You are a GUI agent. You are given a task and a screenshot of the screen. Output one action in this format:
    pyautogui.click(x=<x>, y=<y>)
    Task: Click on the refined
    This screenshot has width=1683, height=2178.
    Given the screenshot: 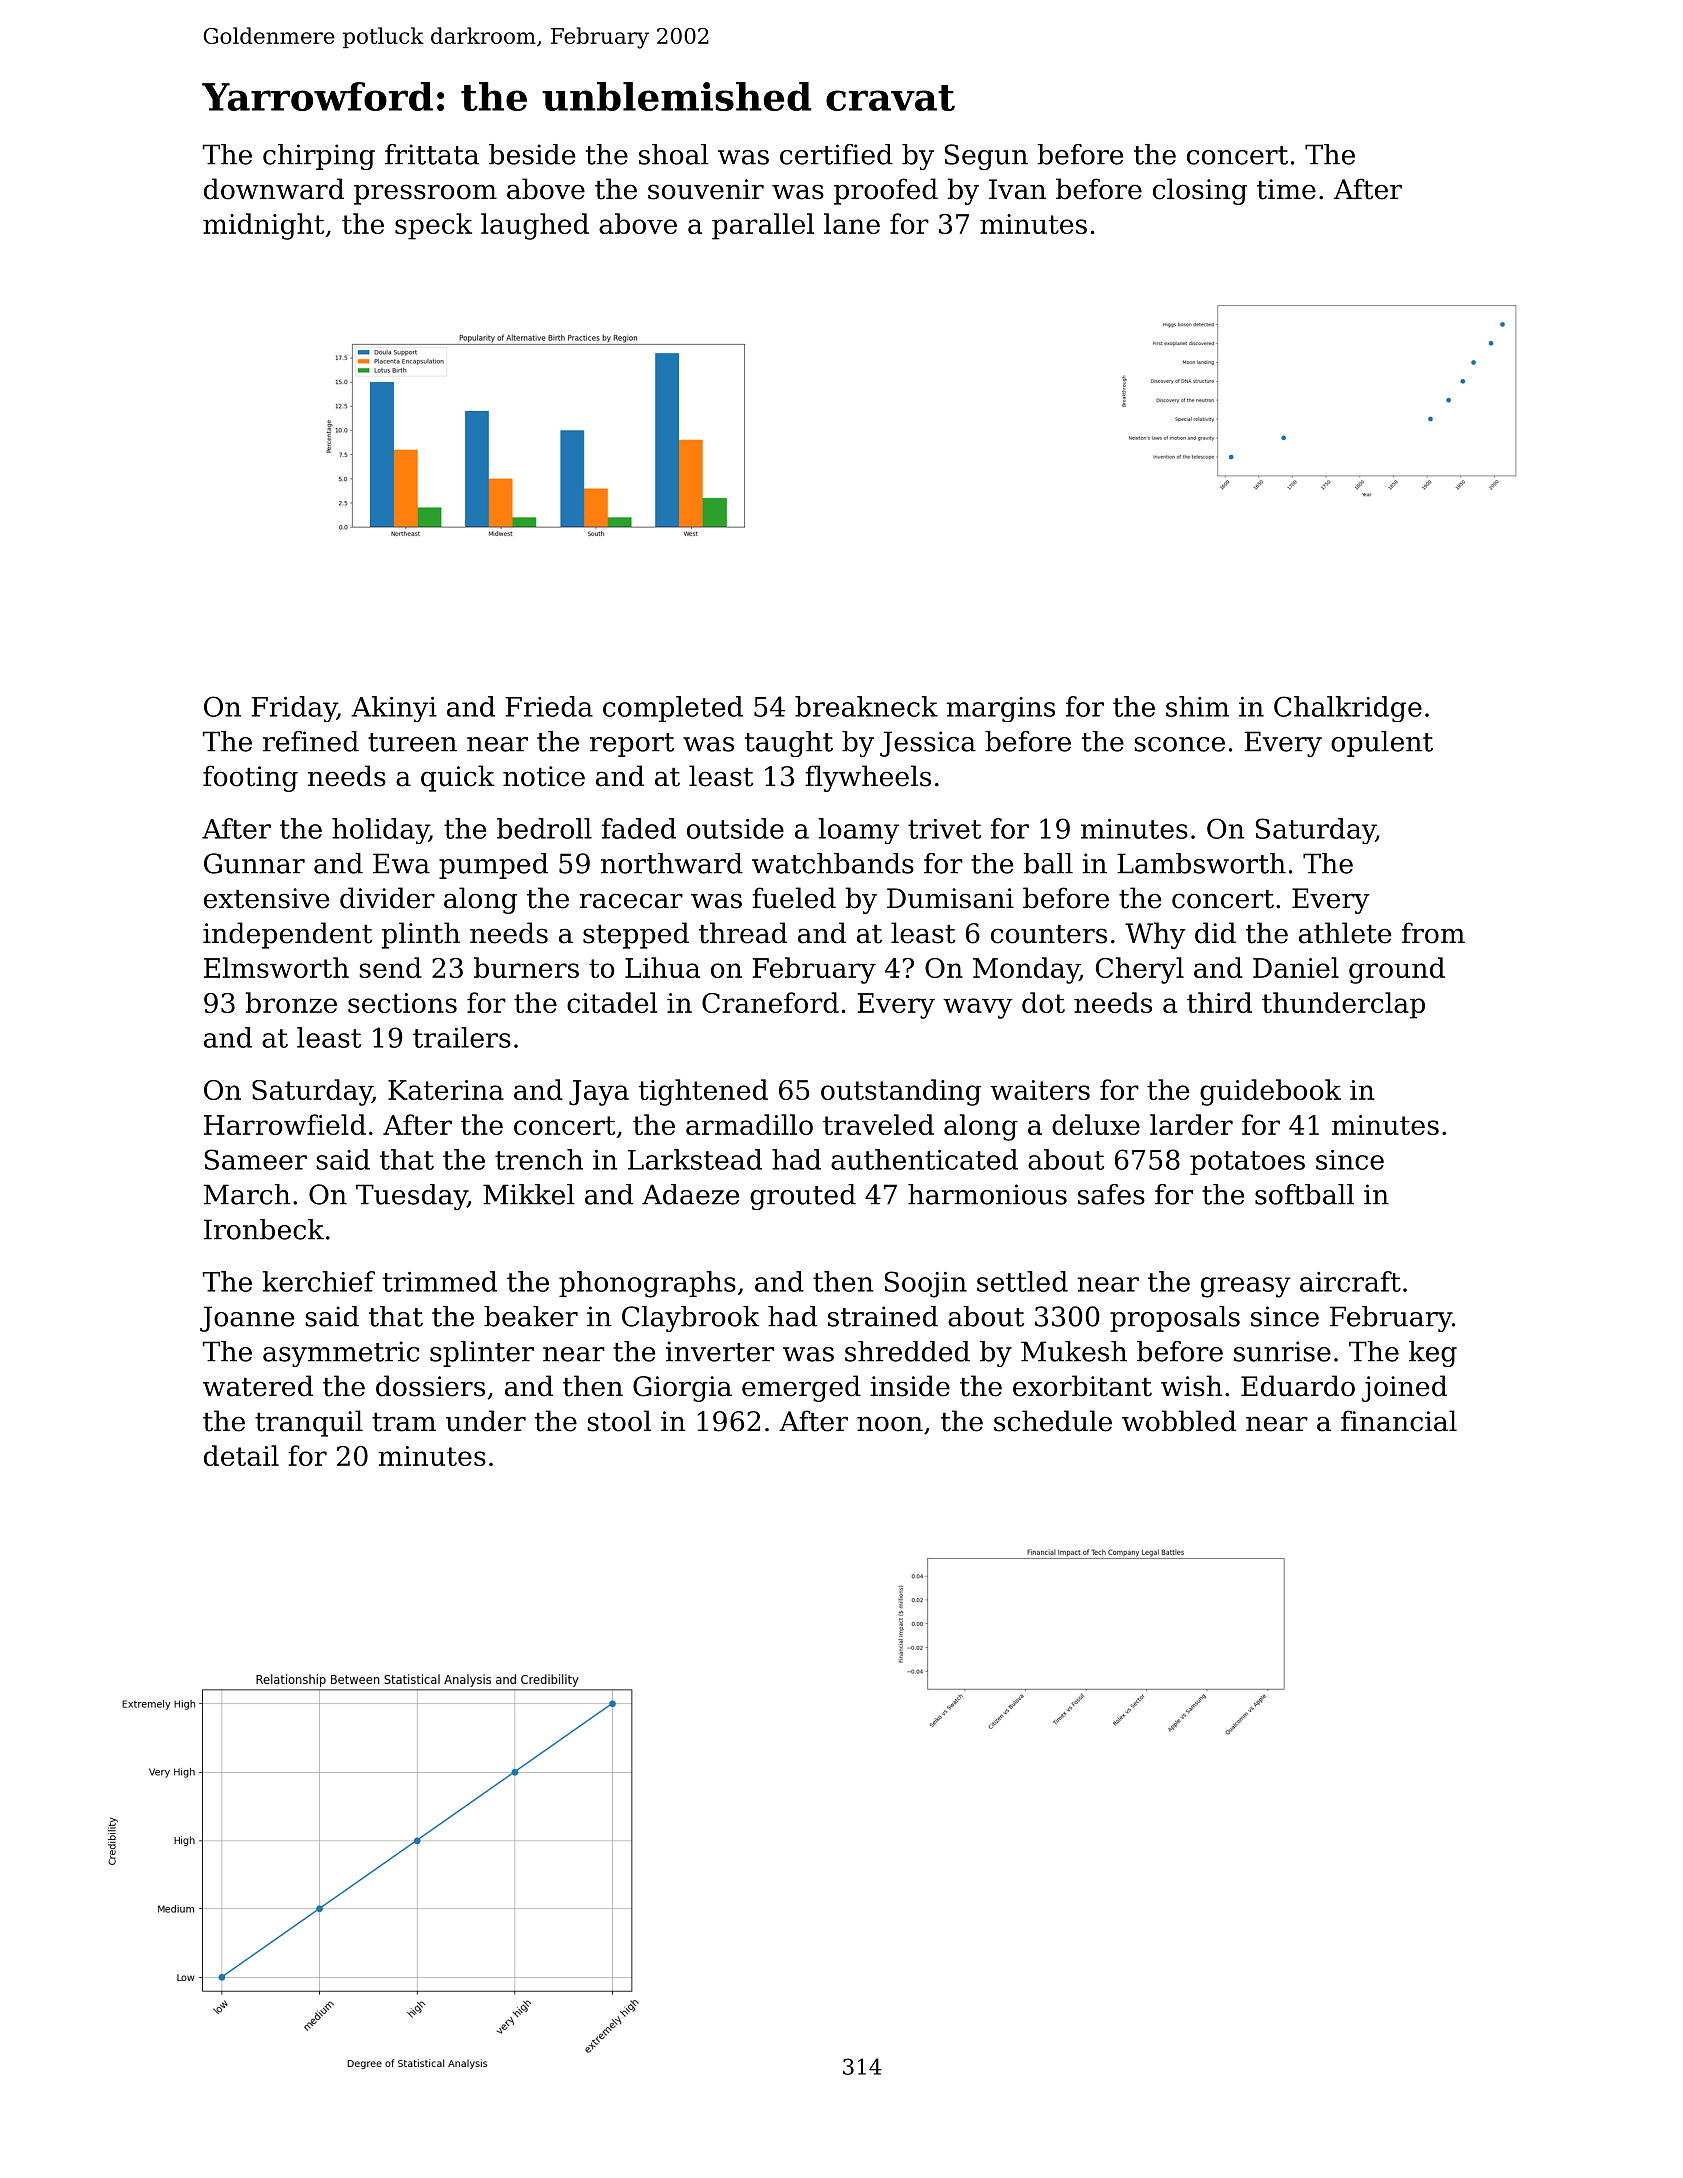 What is the action you would take?
    pyautogui.click(x=311, y=741)
